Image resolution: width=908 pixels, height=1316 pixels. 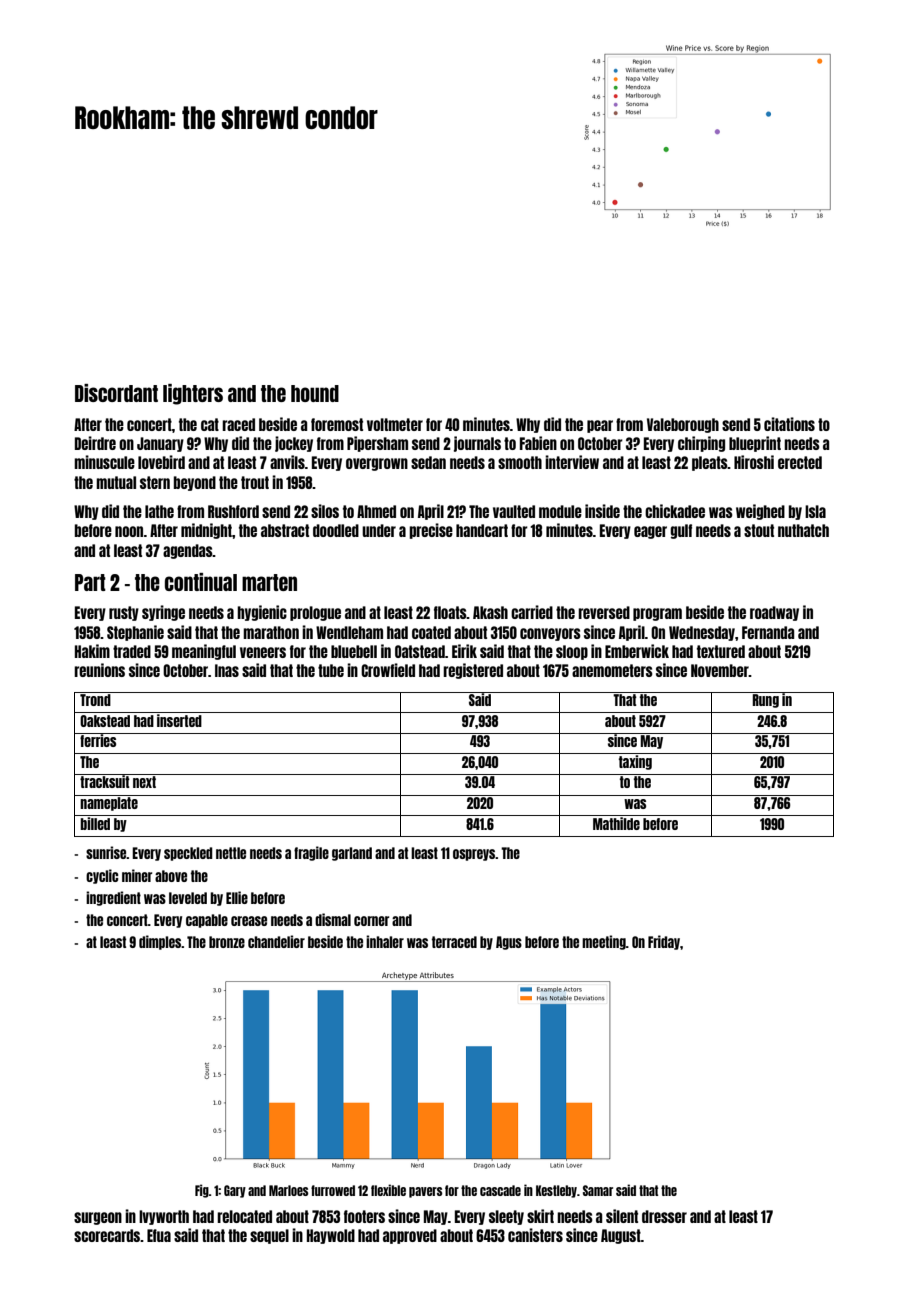 I want to click on pleats, so click(x=710, y=463).
